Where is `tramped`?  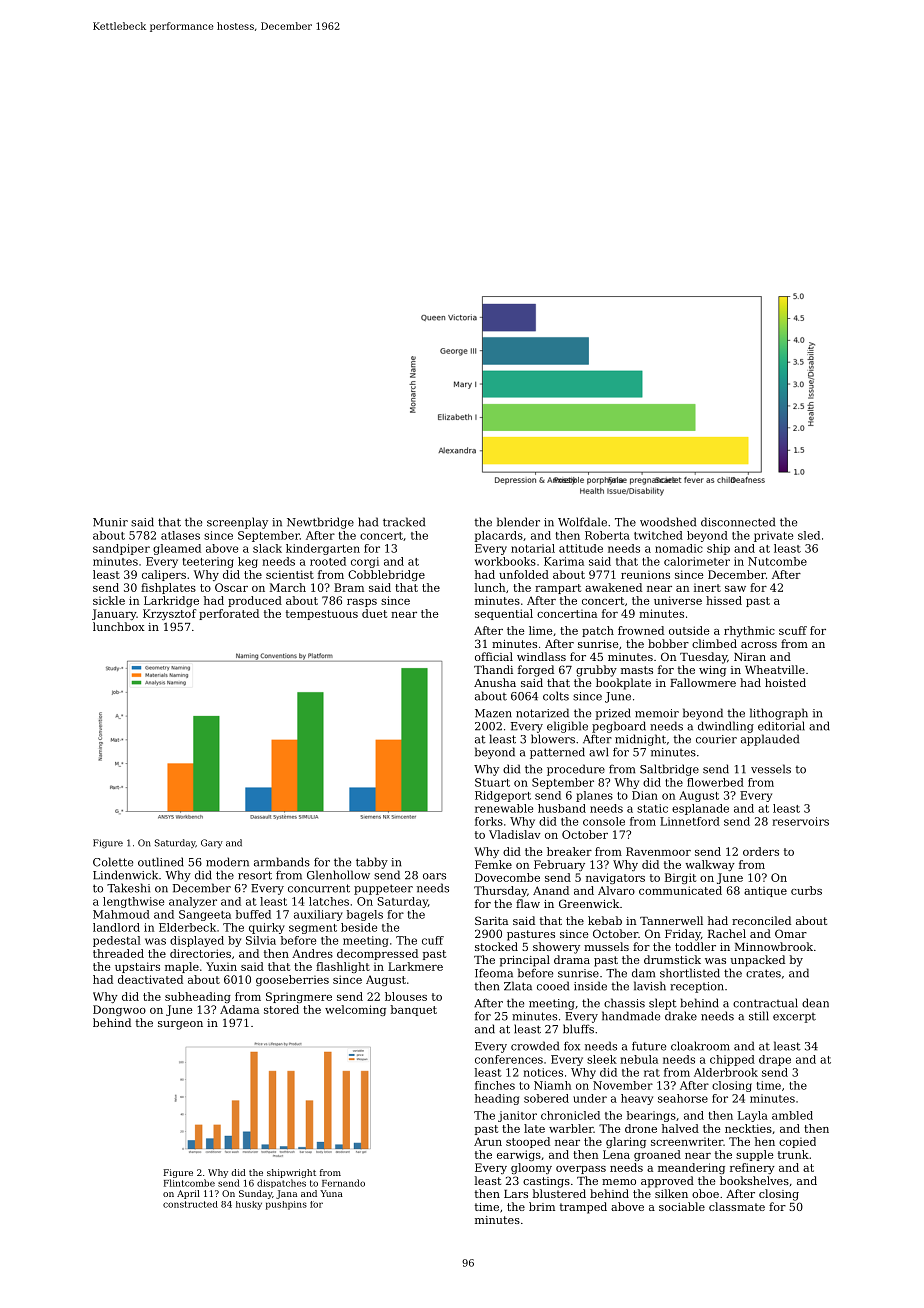
tramped is located at coordinates (583, 1208).
